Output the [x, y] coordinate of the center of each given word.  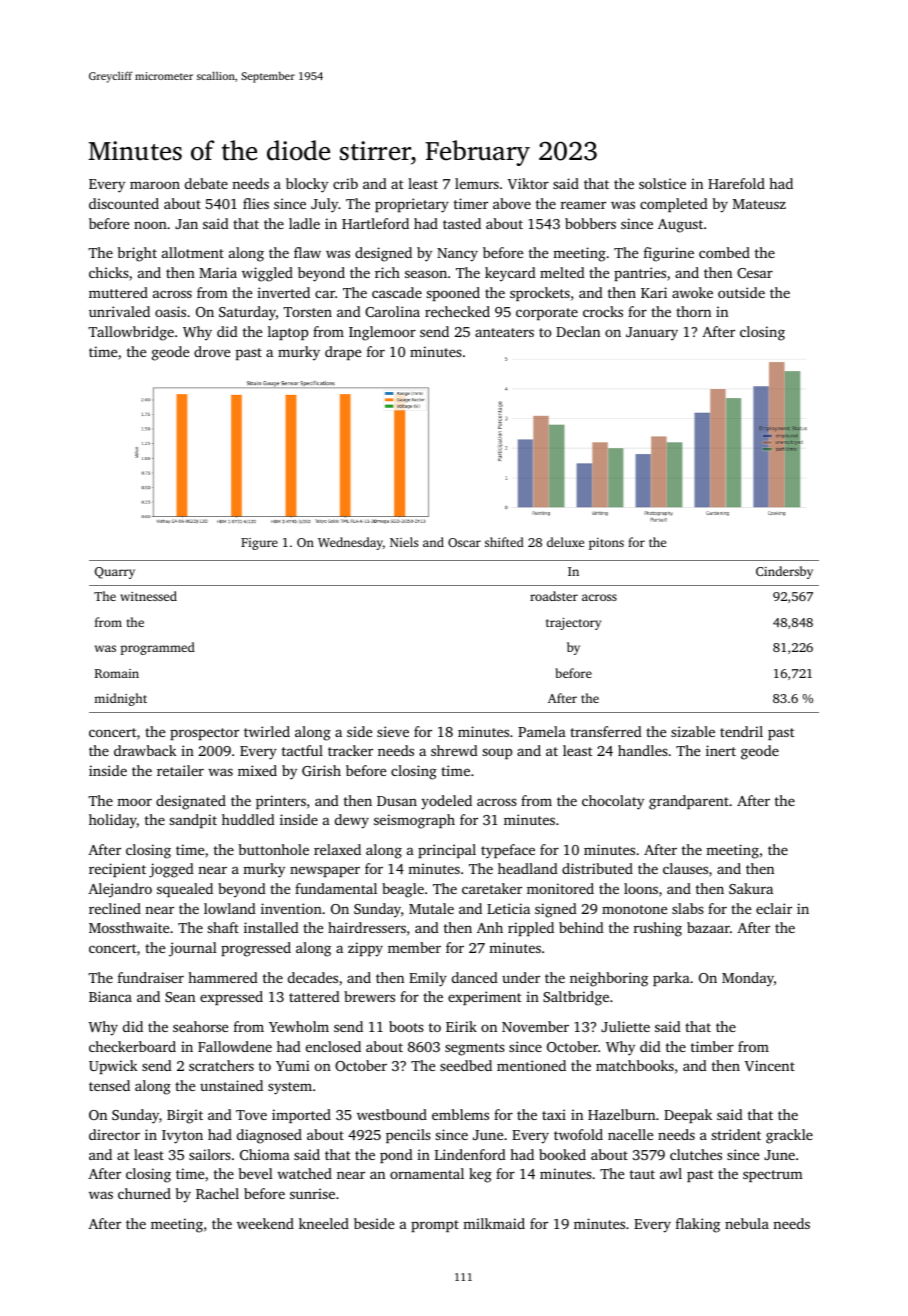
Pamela [542, 731]
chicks [109, 272]
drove [212, 351]
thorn [693, 311]
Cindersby [784, 572]
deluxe [565, 542]
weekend [265, 1223]
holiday [113, 821]
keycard [510, 274]
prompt [435, 1226]
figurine [669, 254]
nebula [747, 1223]
